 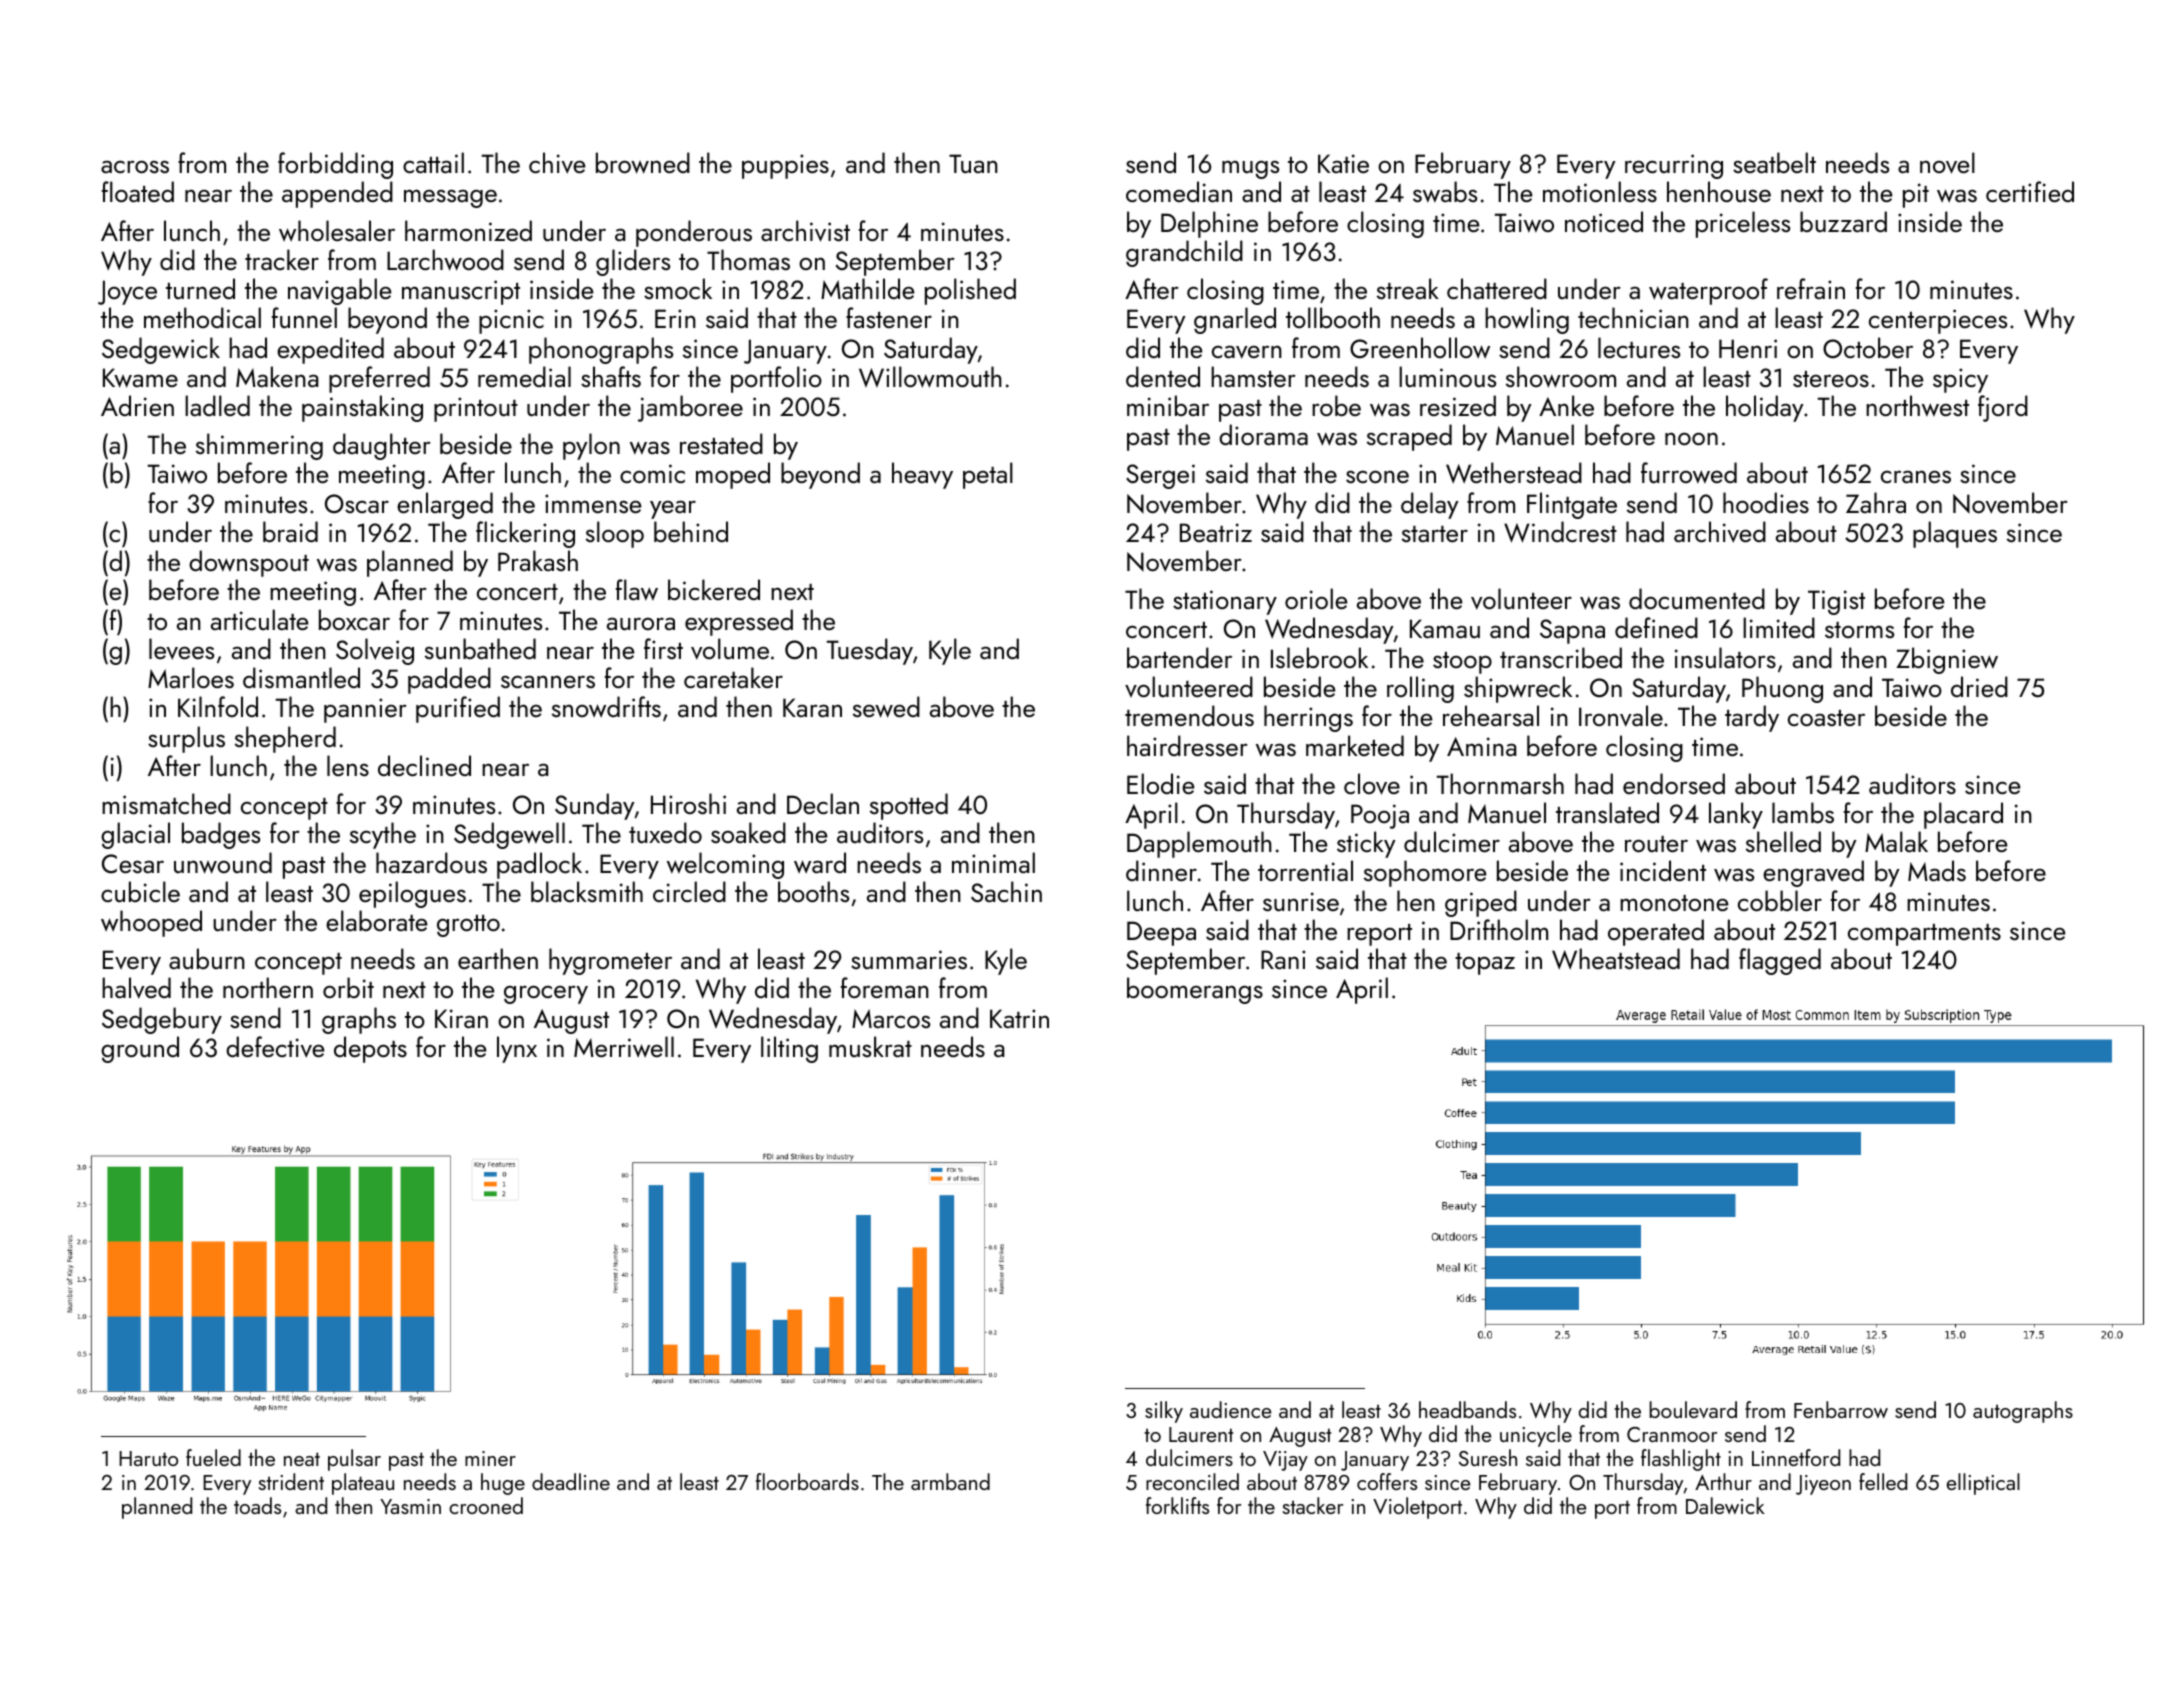 What do you see at coordinates (1572, 631) in the screenshot?
I see `Sapna` at bounding box center [1572, 631].
